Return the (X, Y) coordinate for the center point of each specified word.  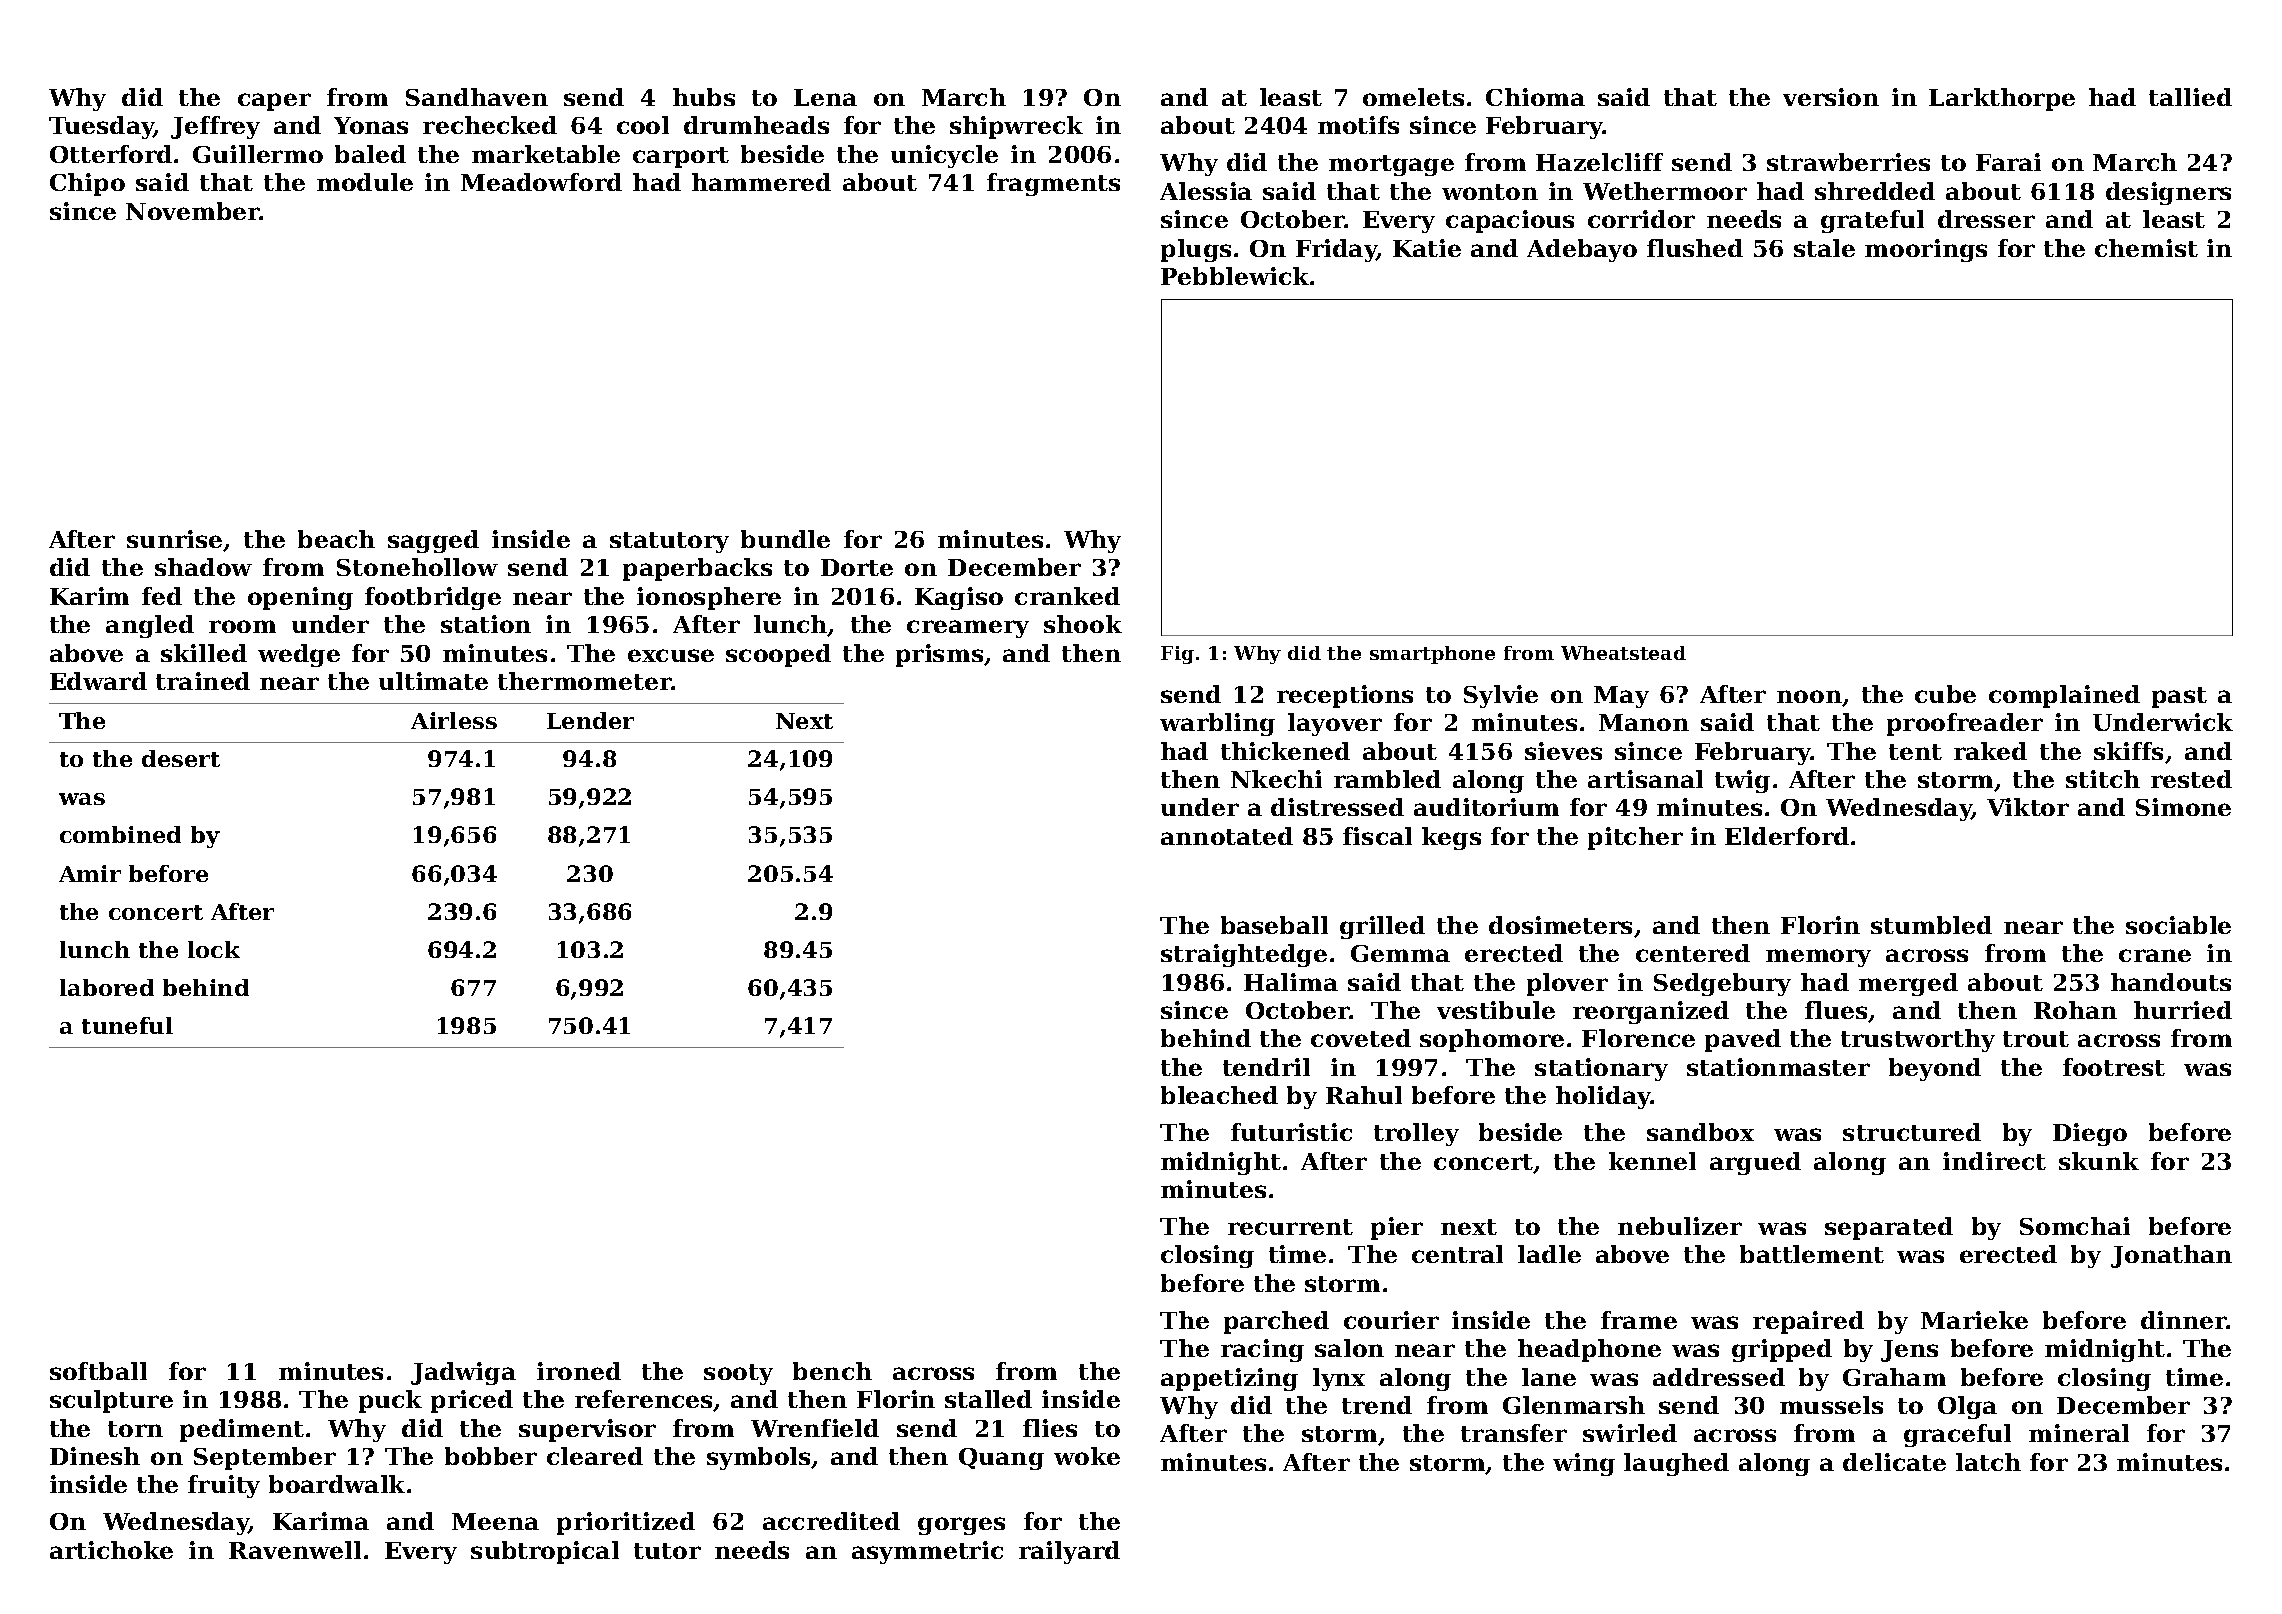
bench (832, 1371)
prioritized (626, 1523)
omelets (1413, 97)
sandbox (1700, 1132)
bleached (1219, 1095)
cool (643, 125)
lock (214, 949)
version (1831, 97)
